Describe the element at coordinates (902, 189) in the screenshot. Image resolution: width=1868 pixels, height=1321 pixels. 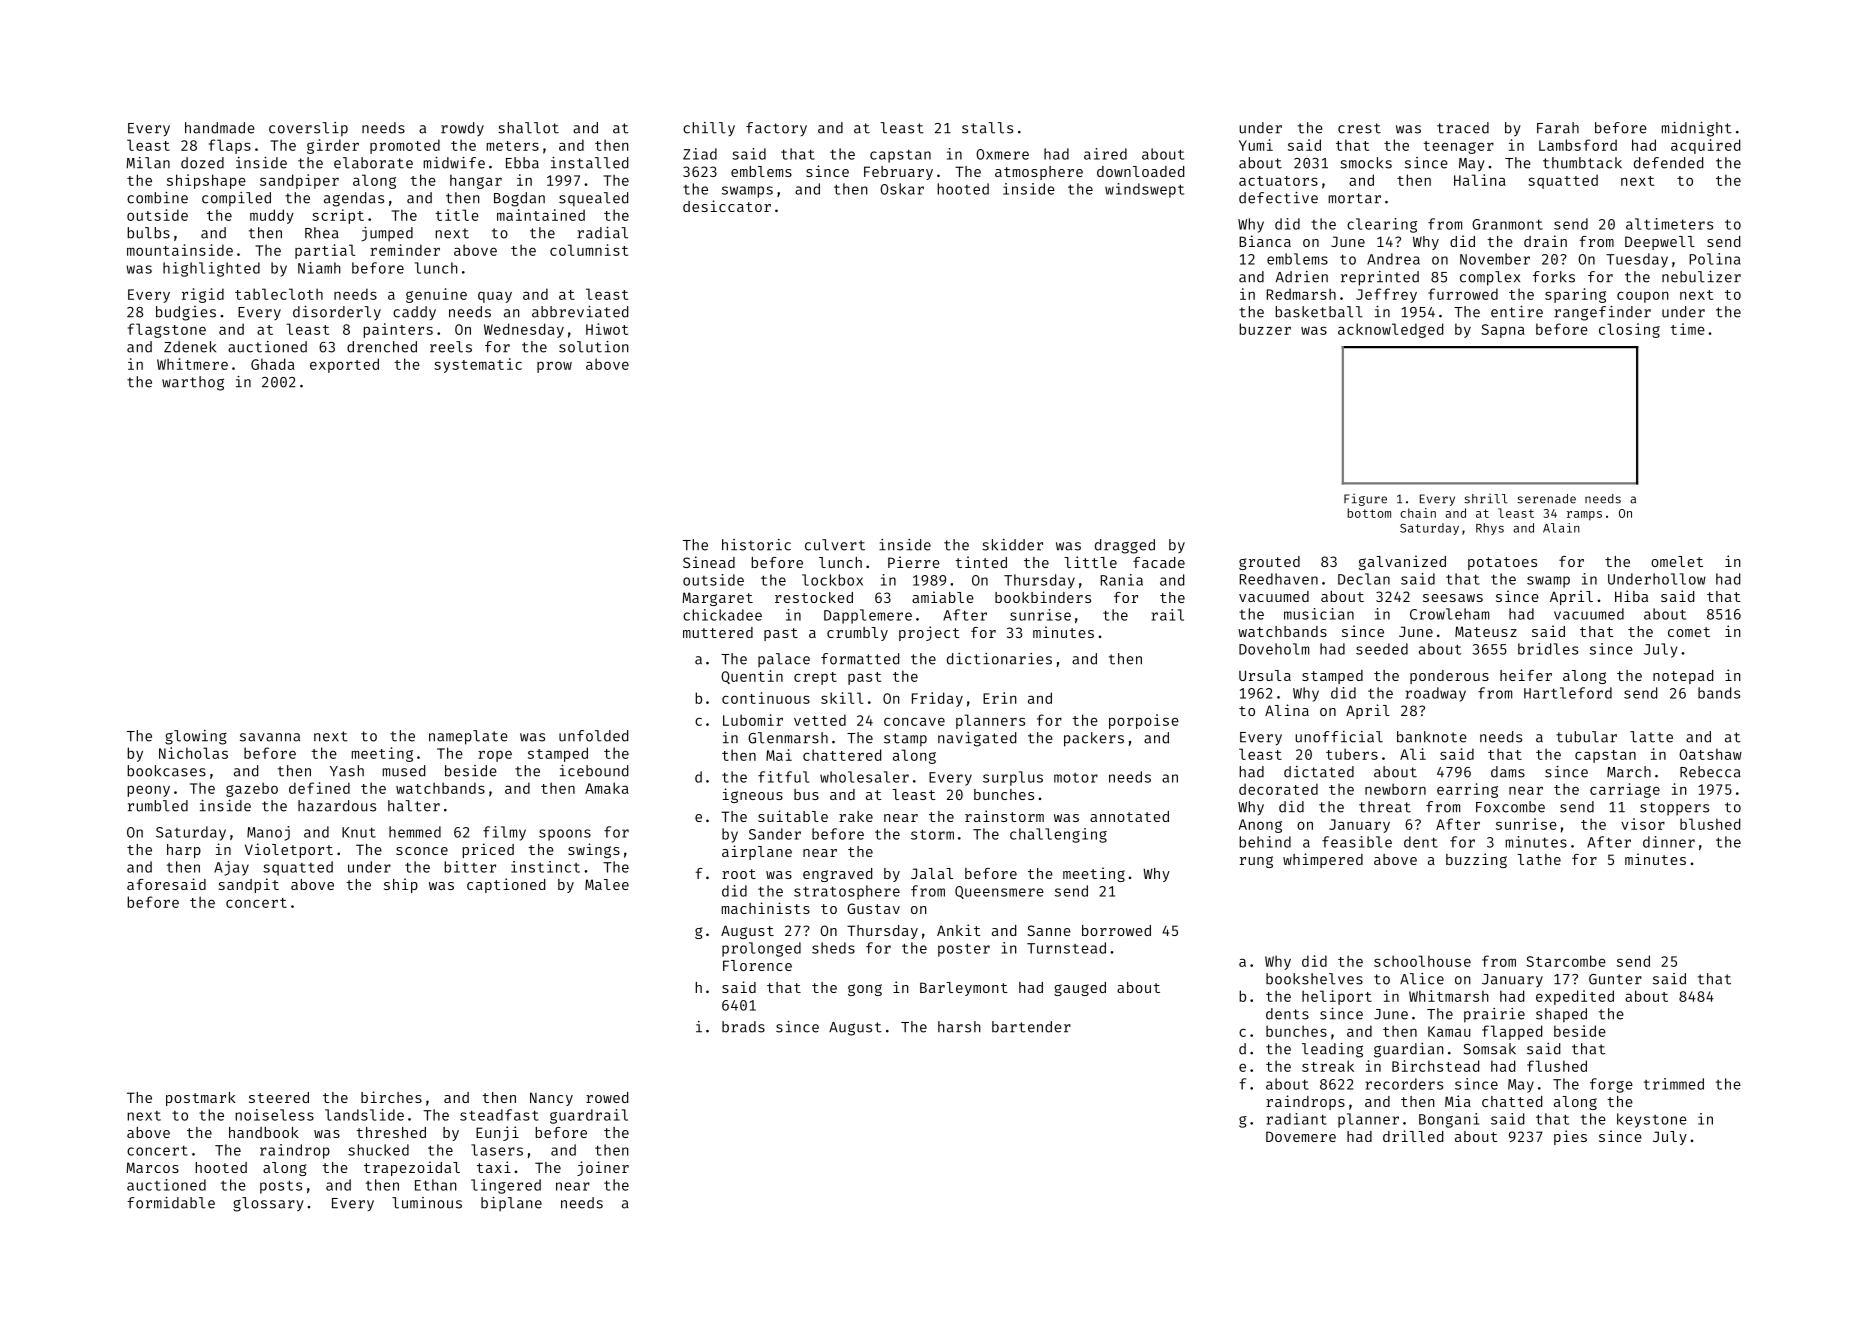
I see `Oskar` at that location.
